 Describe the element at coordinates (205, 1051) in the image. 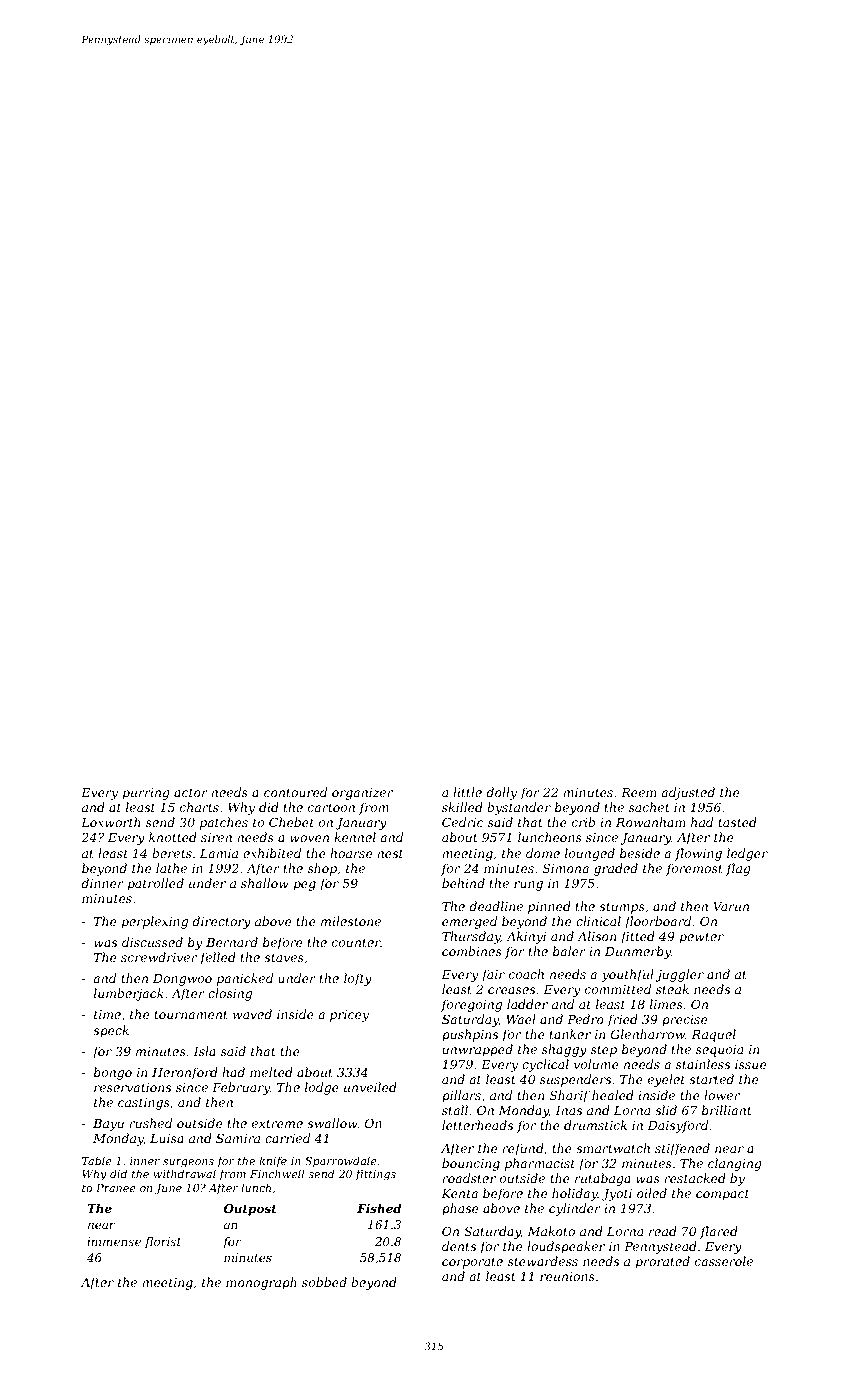

I see `Isla` at that location.
